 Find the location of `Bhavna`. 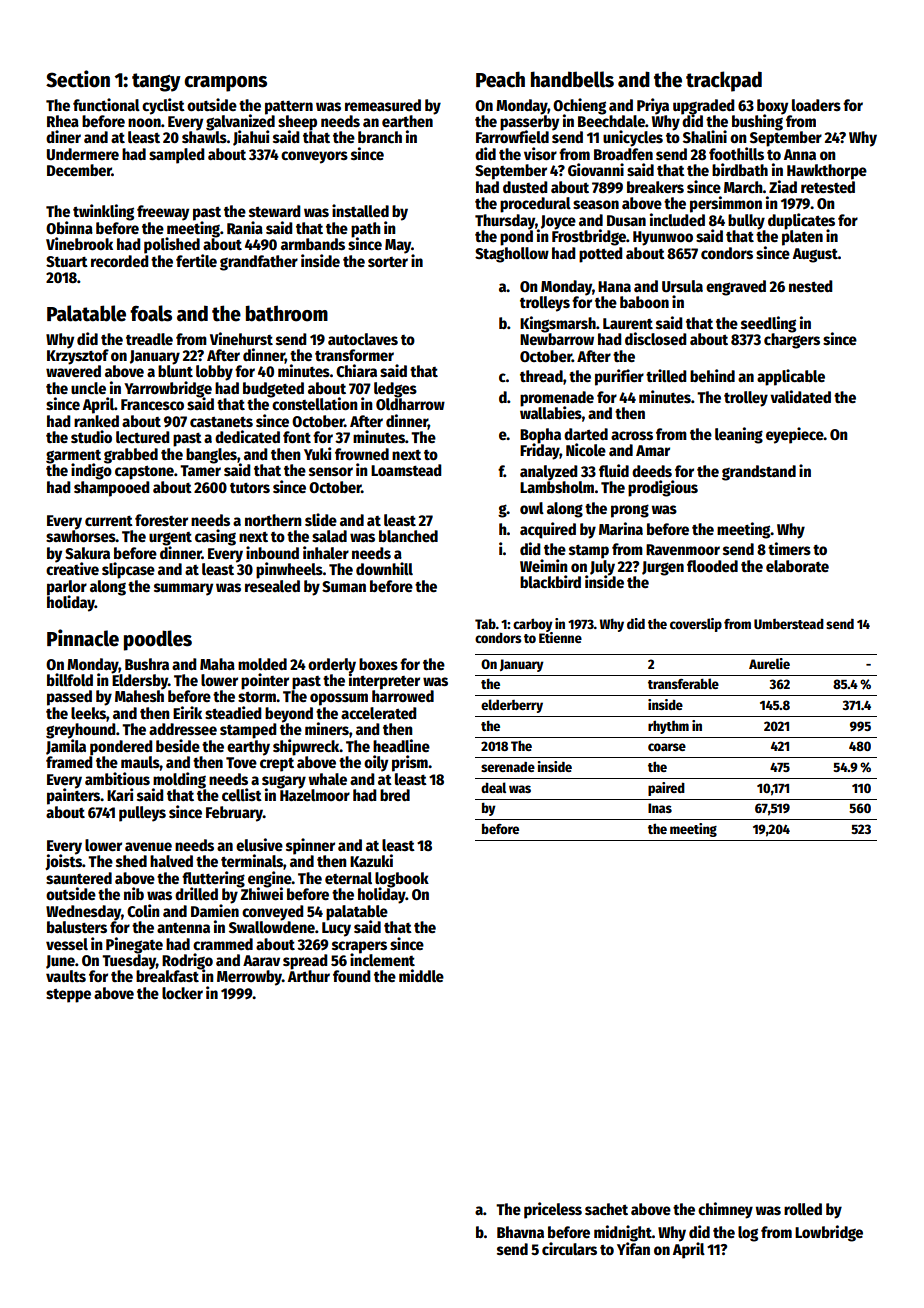

Bhavna is located at coordinates (520, 1232).
